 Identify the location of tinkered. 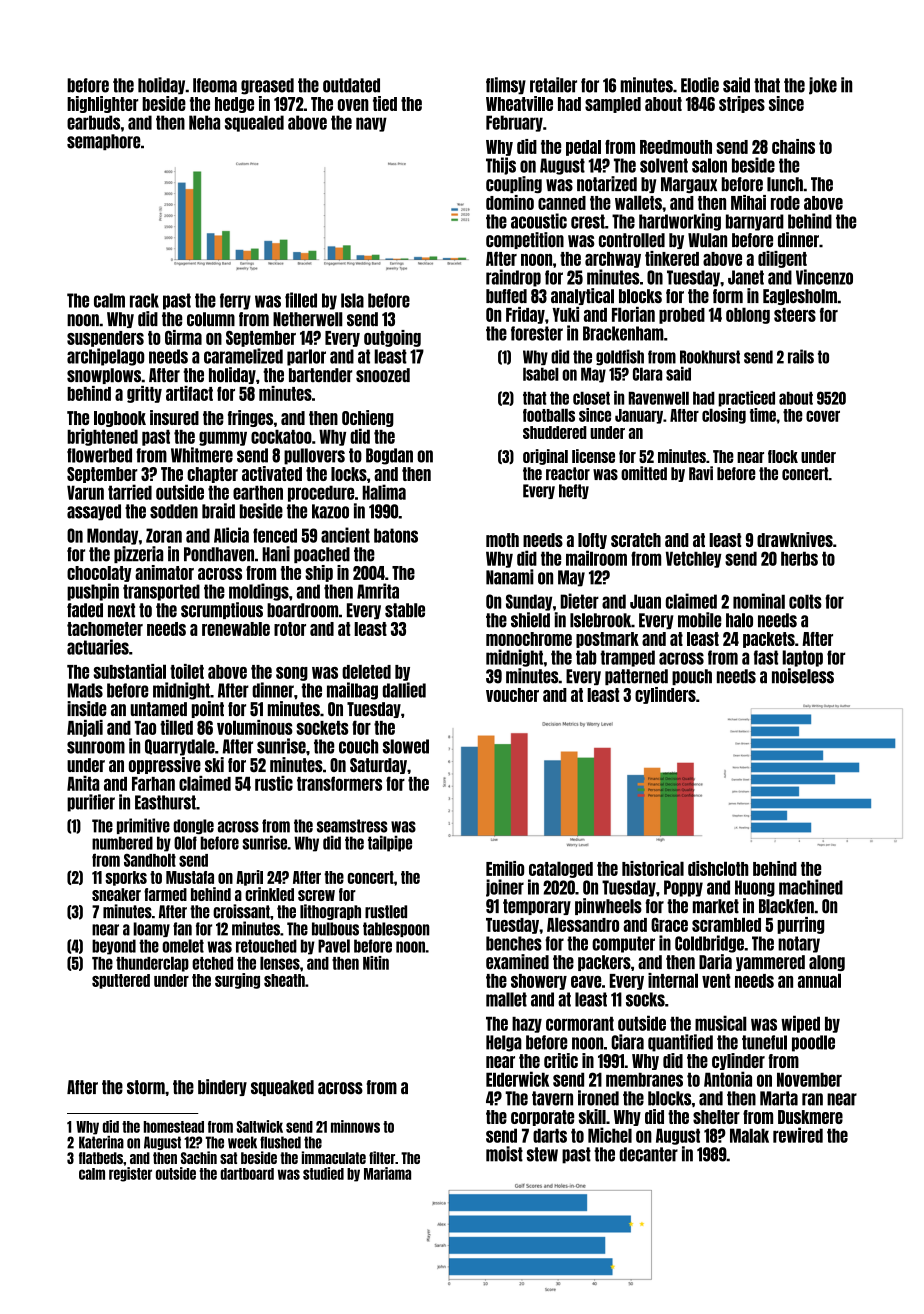
(672, 258).
